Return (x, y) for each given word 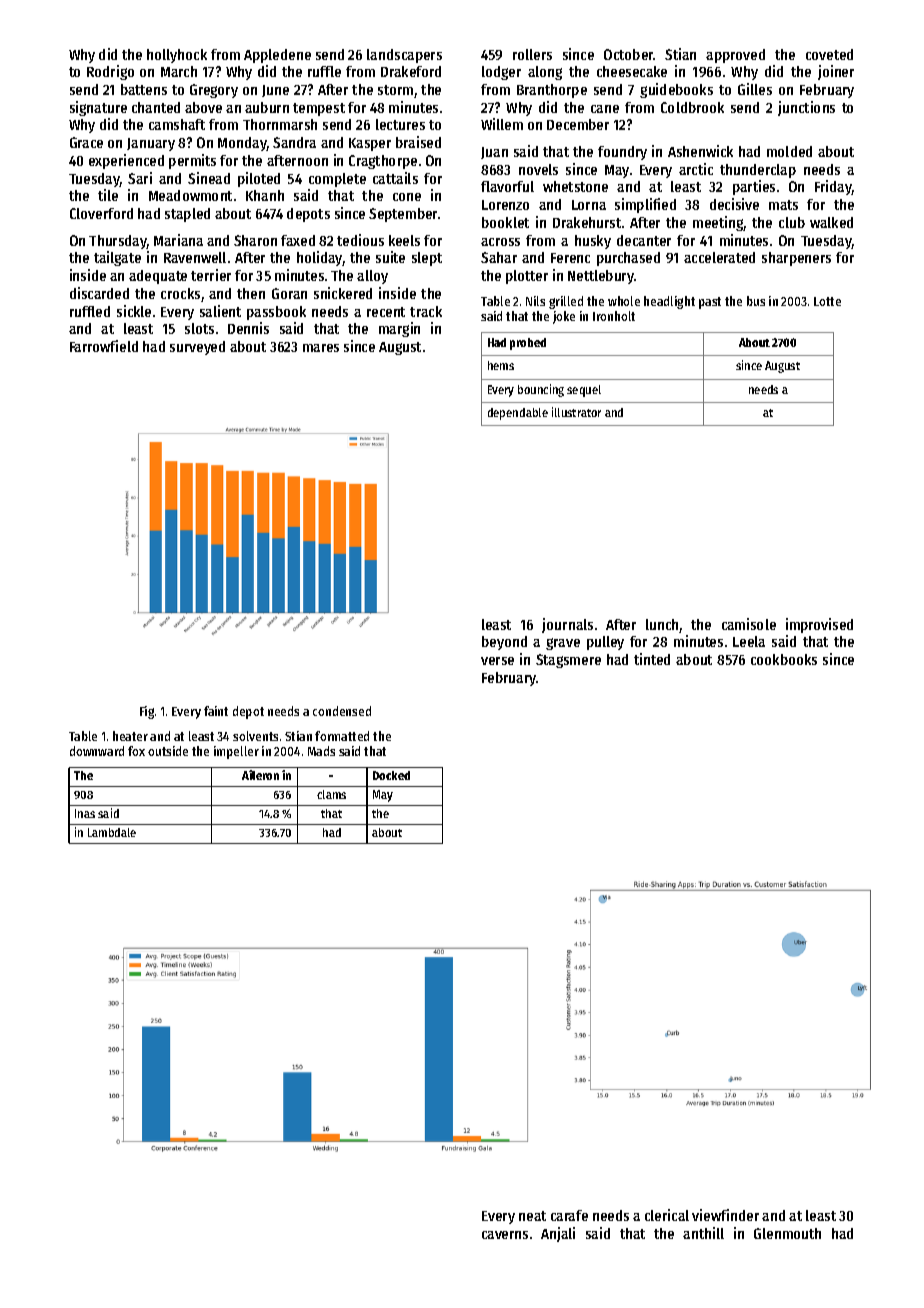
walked (831, 222)
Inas (85, 813)
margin (399, 329)
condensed (342, 711)
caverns (505, 1235)
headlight (669, 302)
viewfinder (725, 1215)
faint (216, 711)
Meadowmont (190, 195)
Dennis (248, 328)
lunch (663, 626)
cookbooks (784, 659)
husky (593, 242)
